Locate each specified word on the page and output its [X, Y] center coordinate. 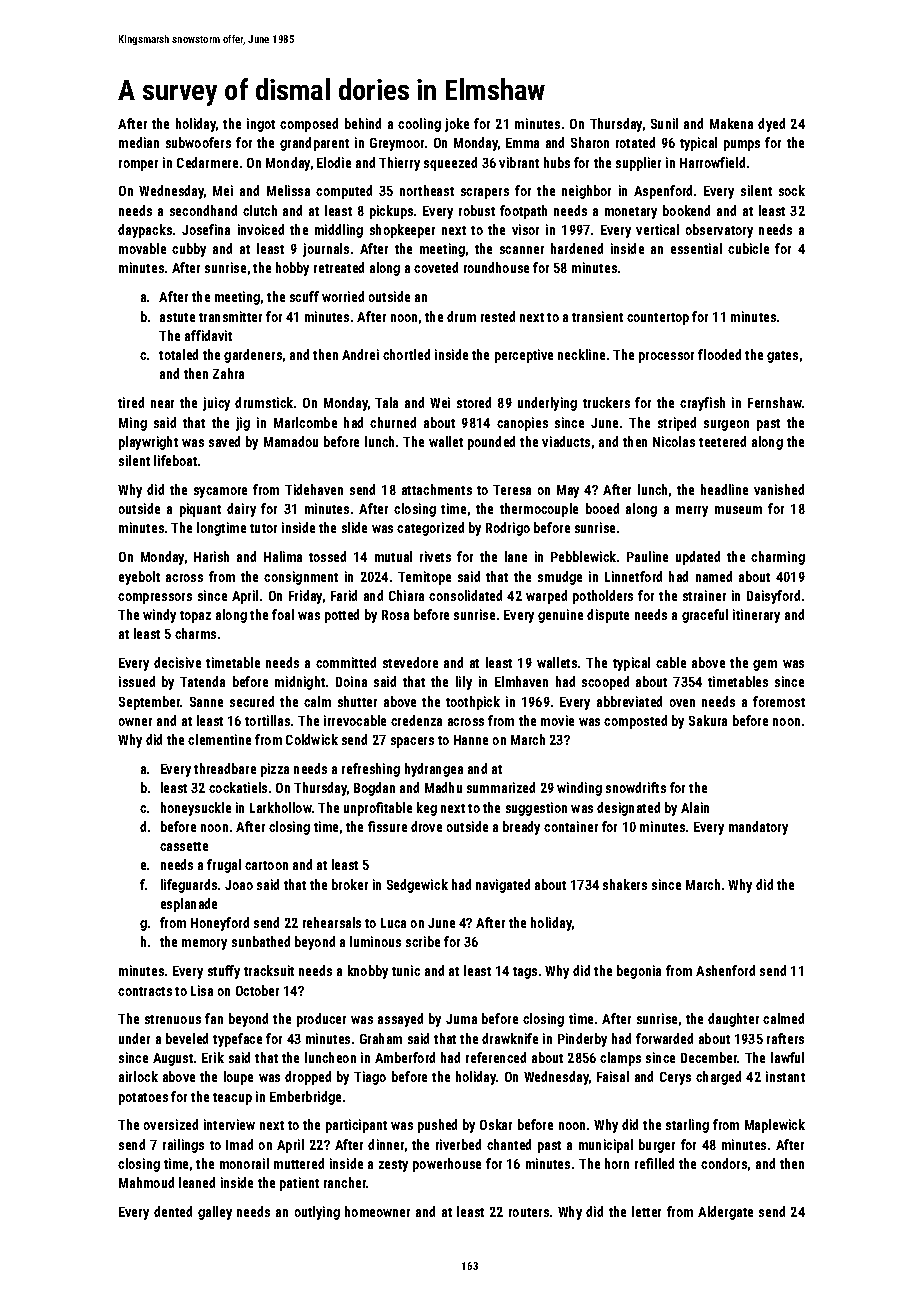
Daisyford [773, 597]
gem [765, 665]
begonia [639, 972]
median [139, 142]
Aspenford [663, 192]
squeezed [450, 164]
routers [529, 1212]
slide [354, 527]
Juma [461, 1019]
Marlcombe [305, 422]
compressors [155, 598]
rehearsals [332, 922]
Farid [344, 595]
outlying [317, 1213]
